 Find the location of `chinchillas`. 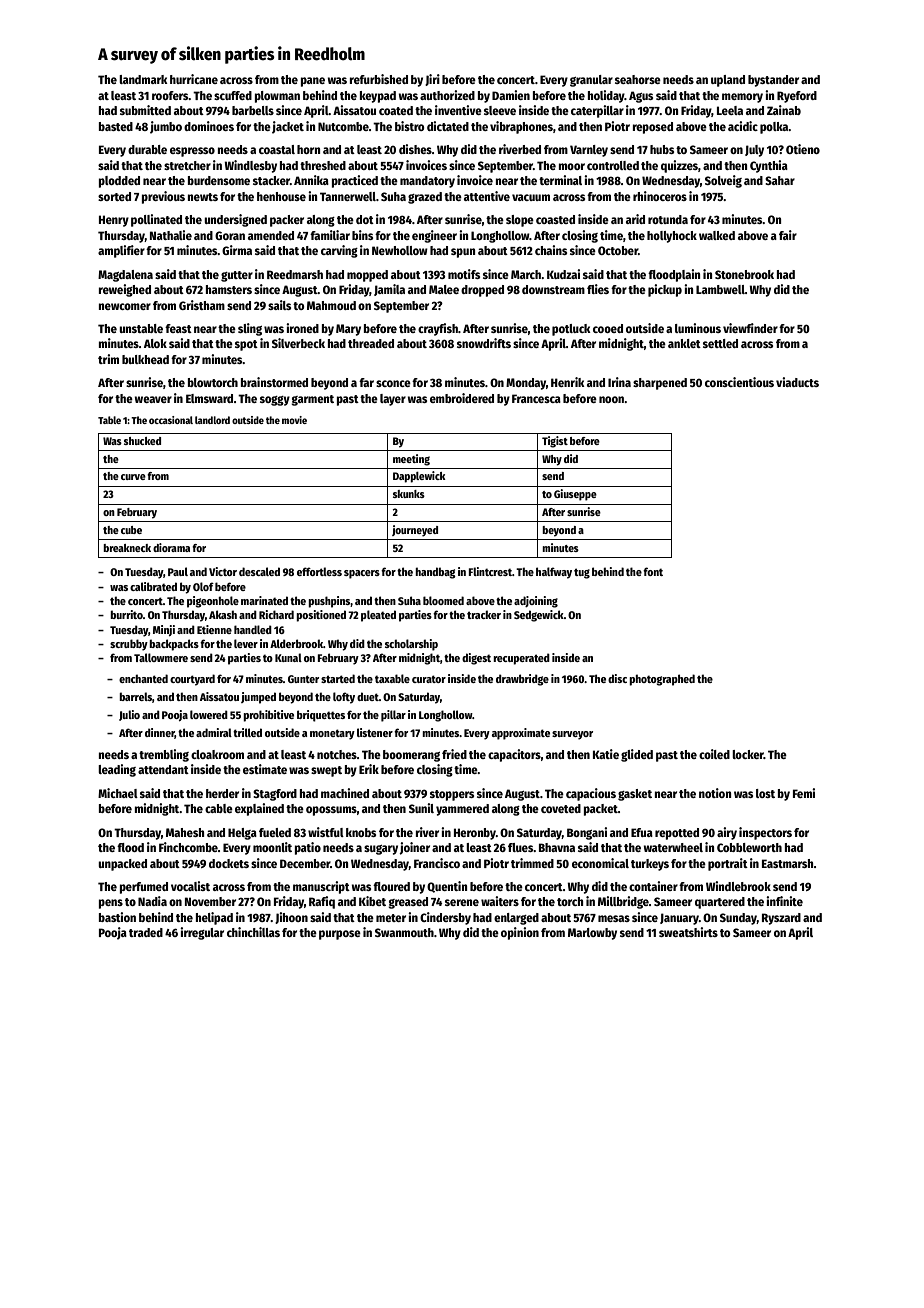

chinchillas is located at coordinates (253, 932).
